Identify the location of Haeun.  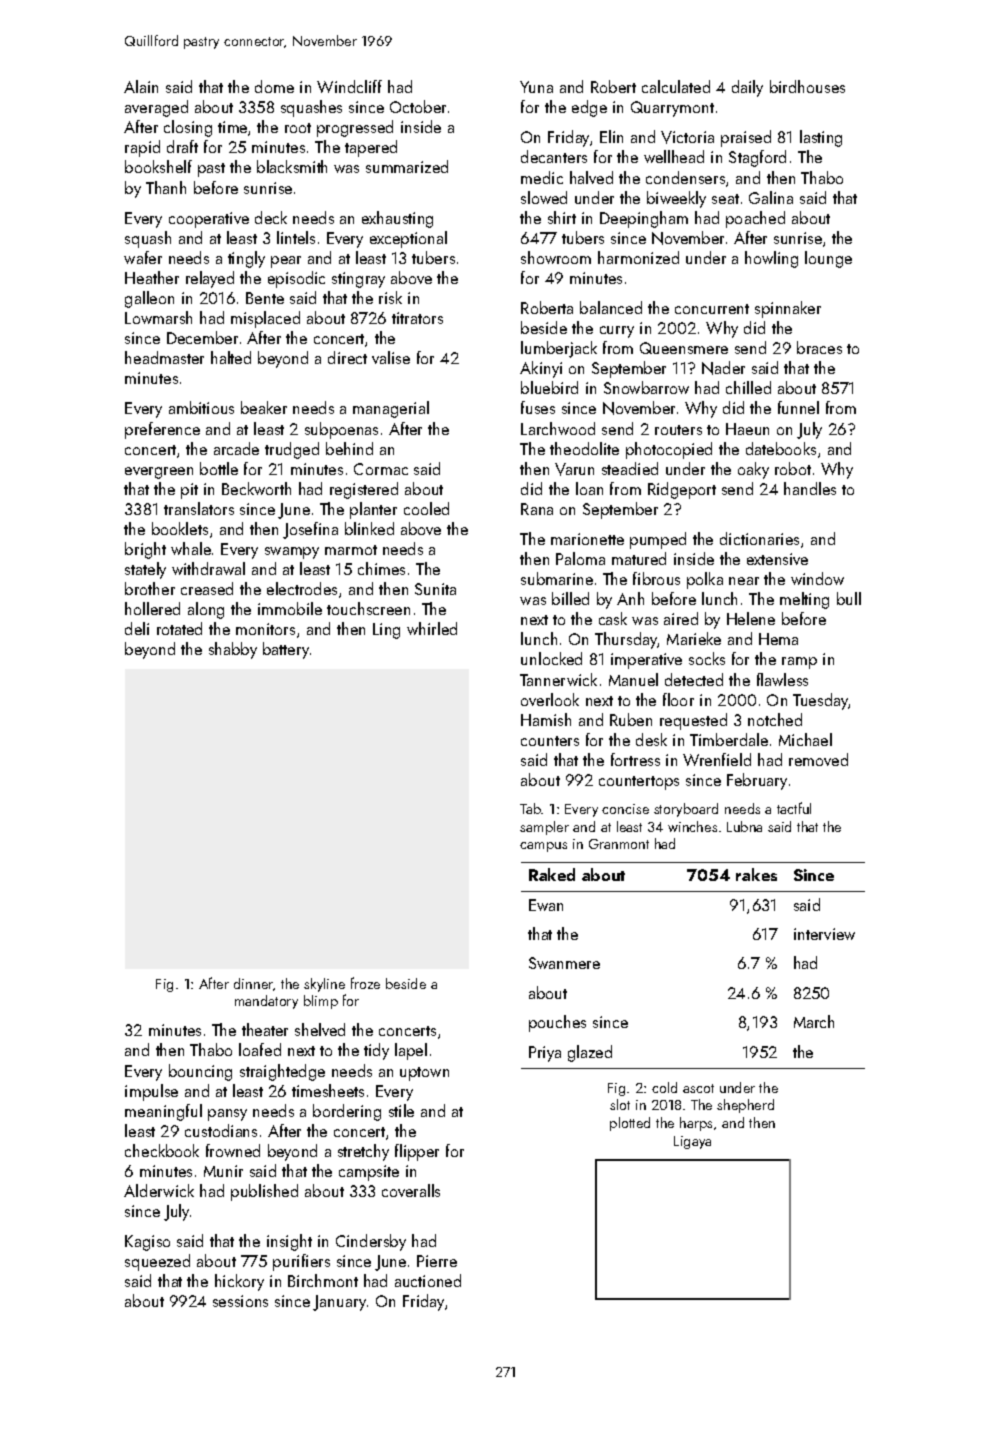
(747, 429).
